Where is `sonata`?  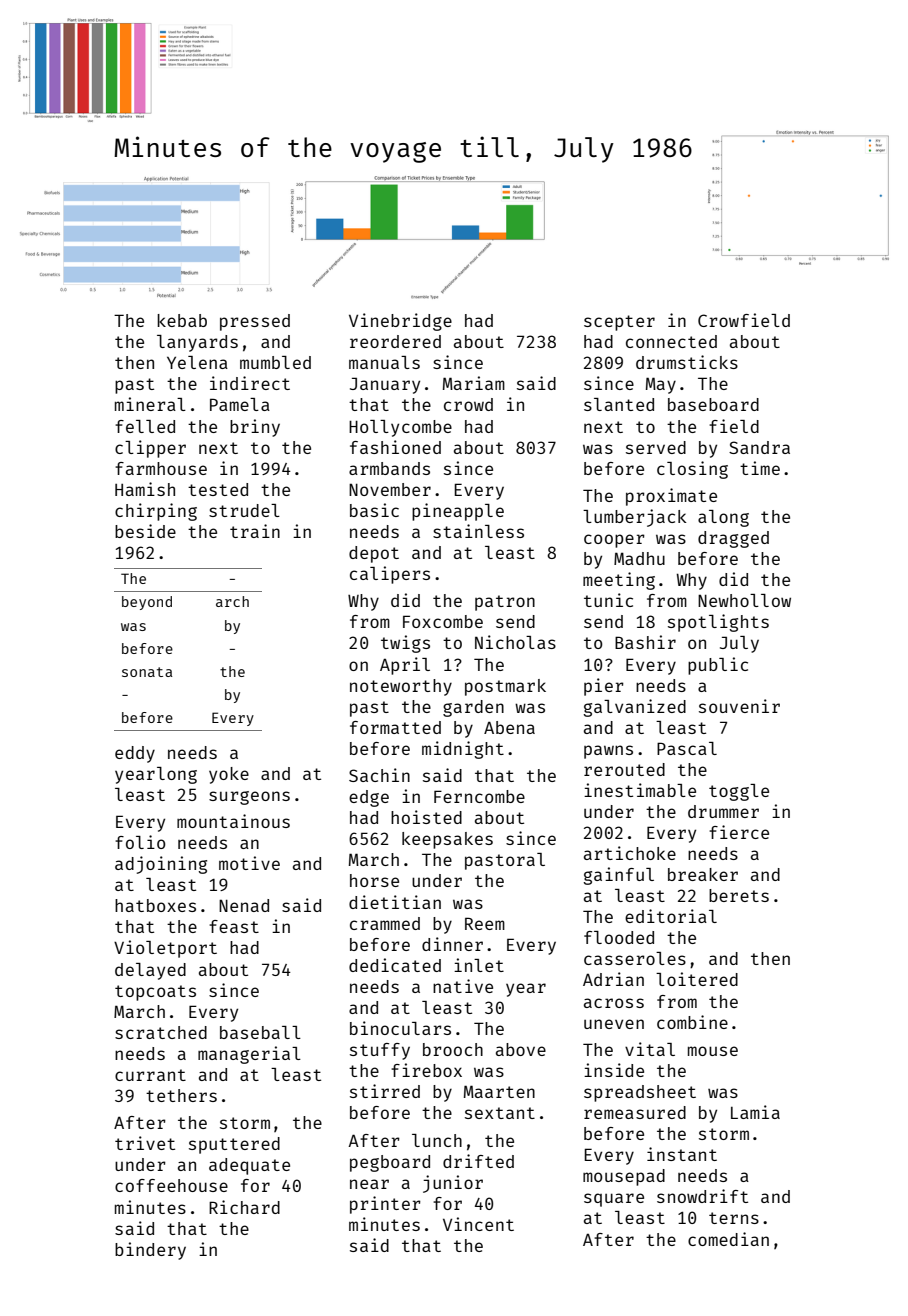 sonata is located at coordinates (147, 672).
